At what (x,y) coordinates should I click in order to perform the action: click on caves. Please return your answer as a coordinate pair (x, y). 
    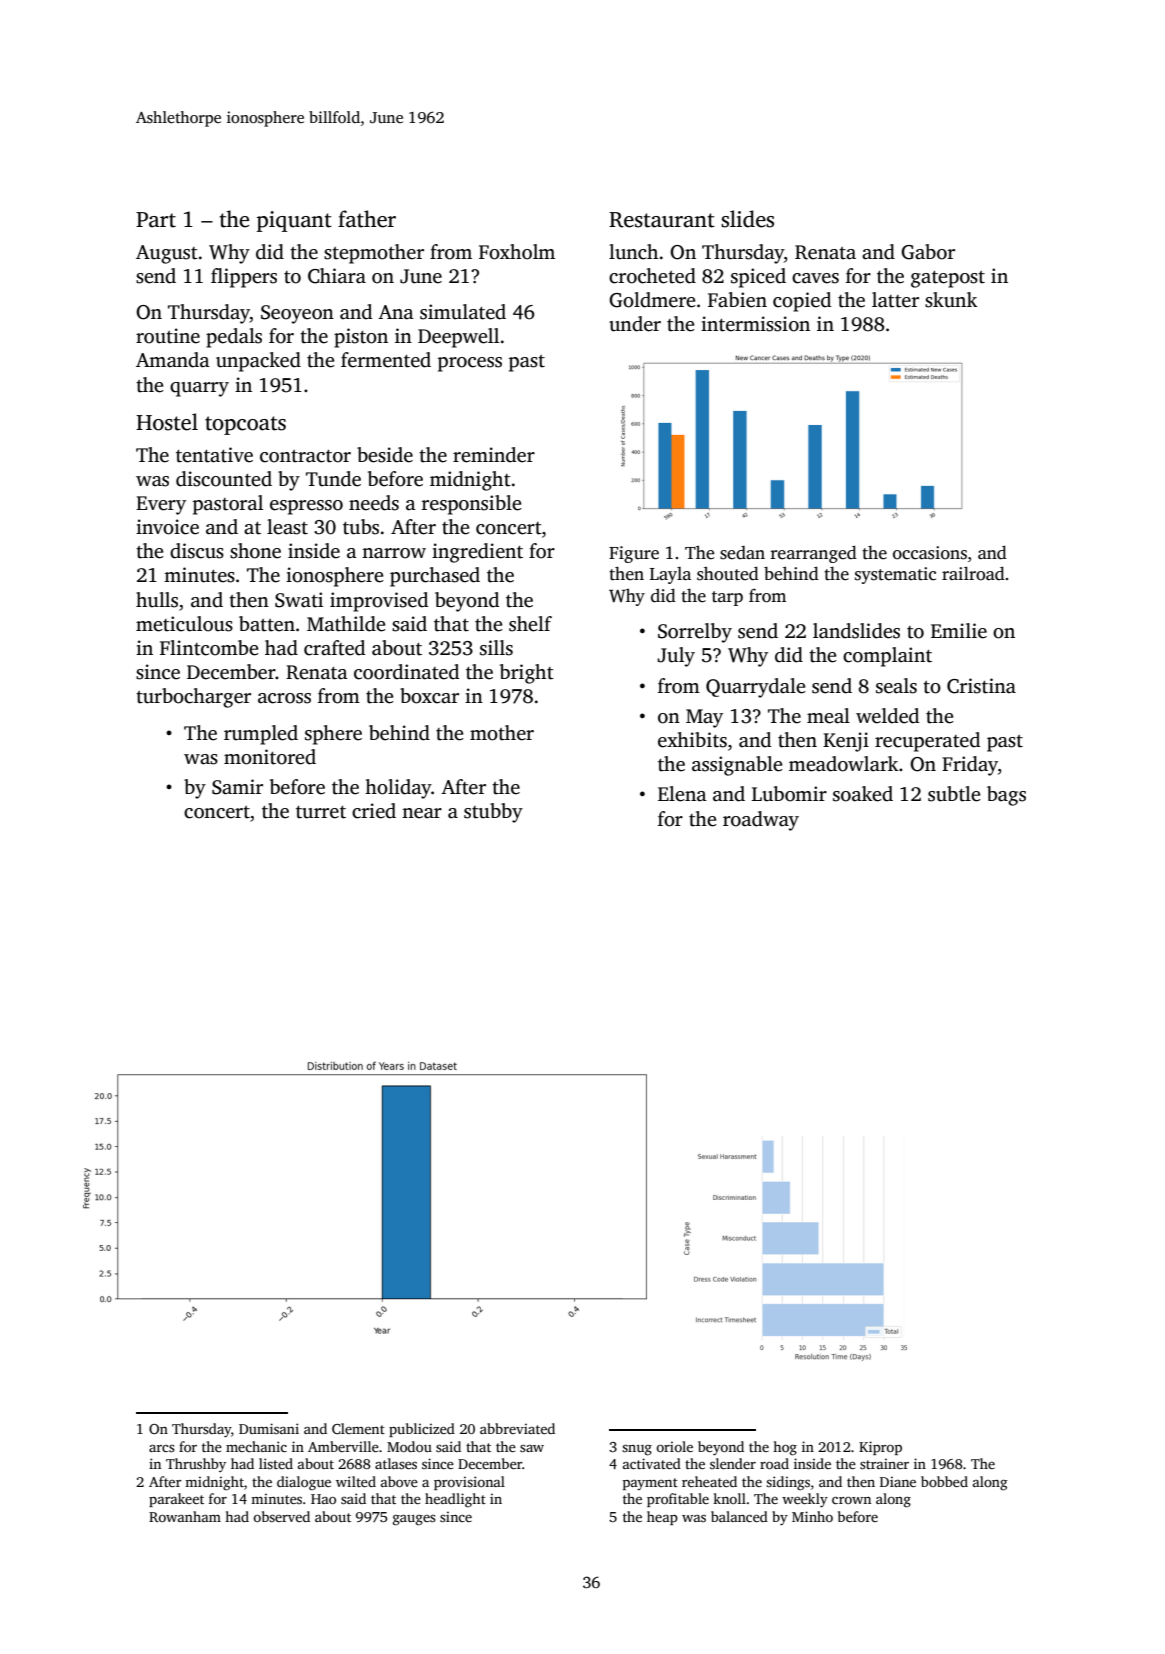
    Looking at the image, I should click on (815, 278).
